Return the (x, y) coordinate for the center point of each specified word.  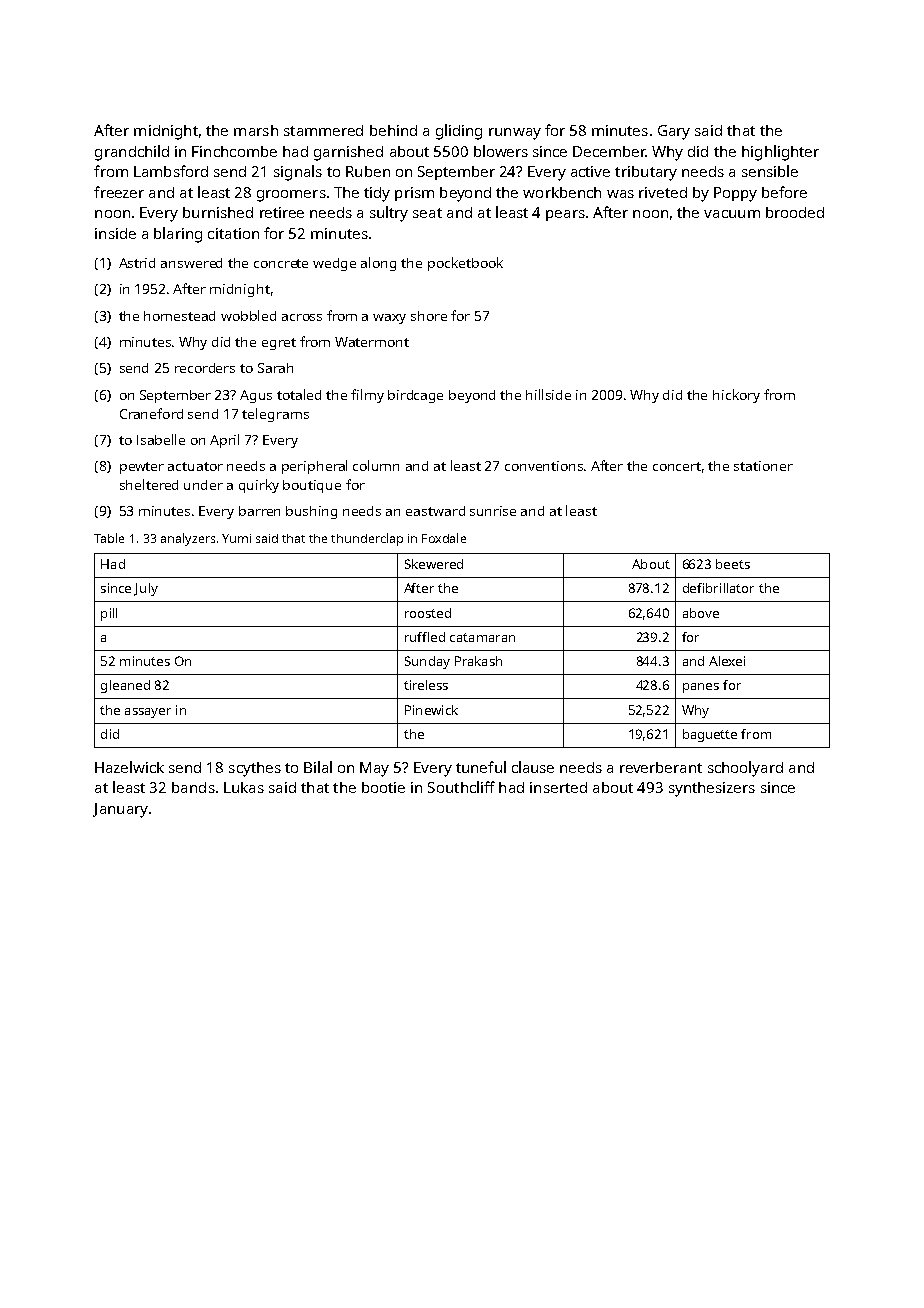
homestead (179, 316)
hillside (548, 394)
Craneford (151, 413)
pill (109, 614)
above (701, 613)
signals (298, 173)
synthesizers (712, 789)
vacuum (732, 214)
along (378, 264)
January (120, 810)
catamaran (482, 637)
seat (427, 213)
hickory (736, 396)
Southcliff (461, 787)
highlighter (780, 153)
